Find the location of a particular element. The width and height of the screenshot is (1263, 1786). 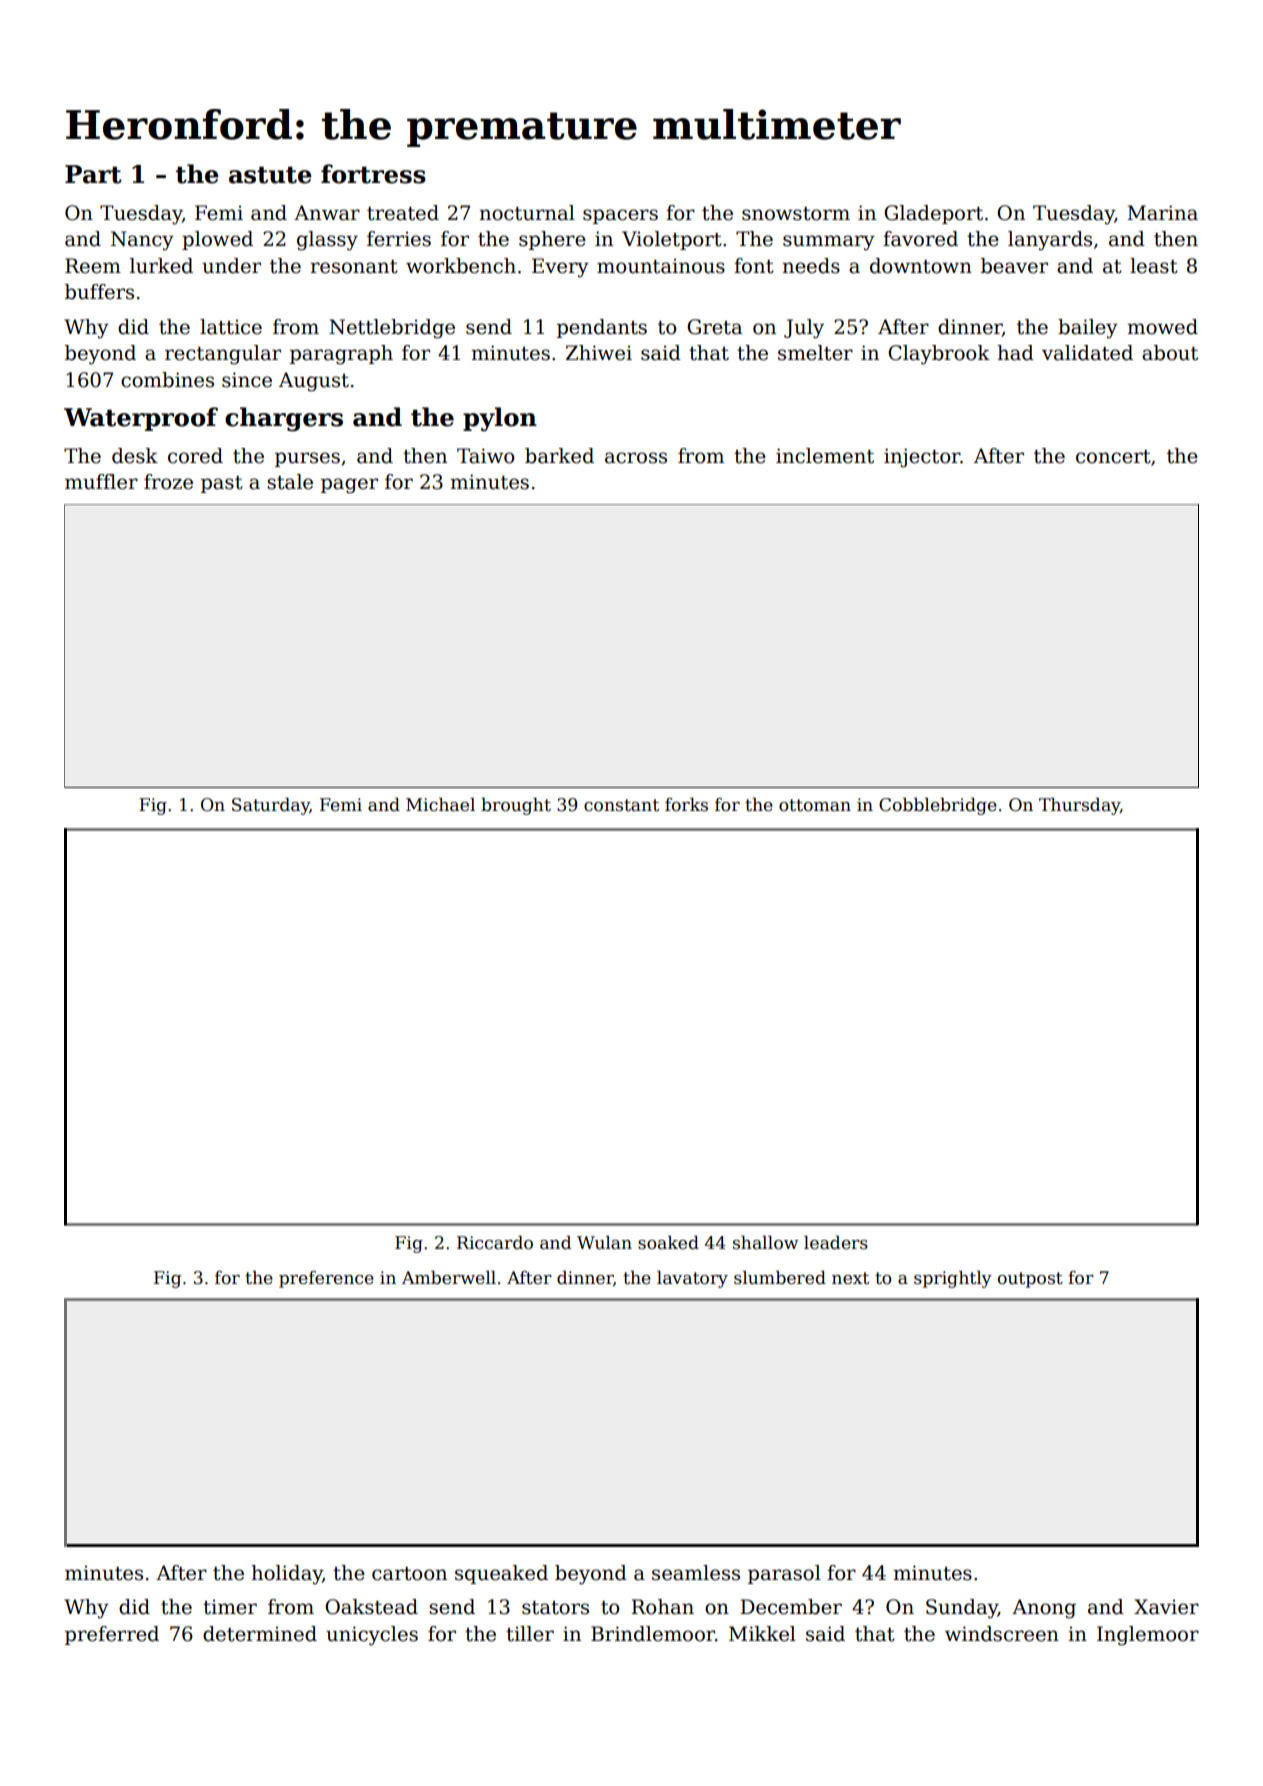

tiller is located at coordinates (530, 1634).
